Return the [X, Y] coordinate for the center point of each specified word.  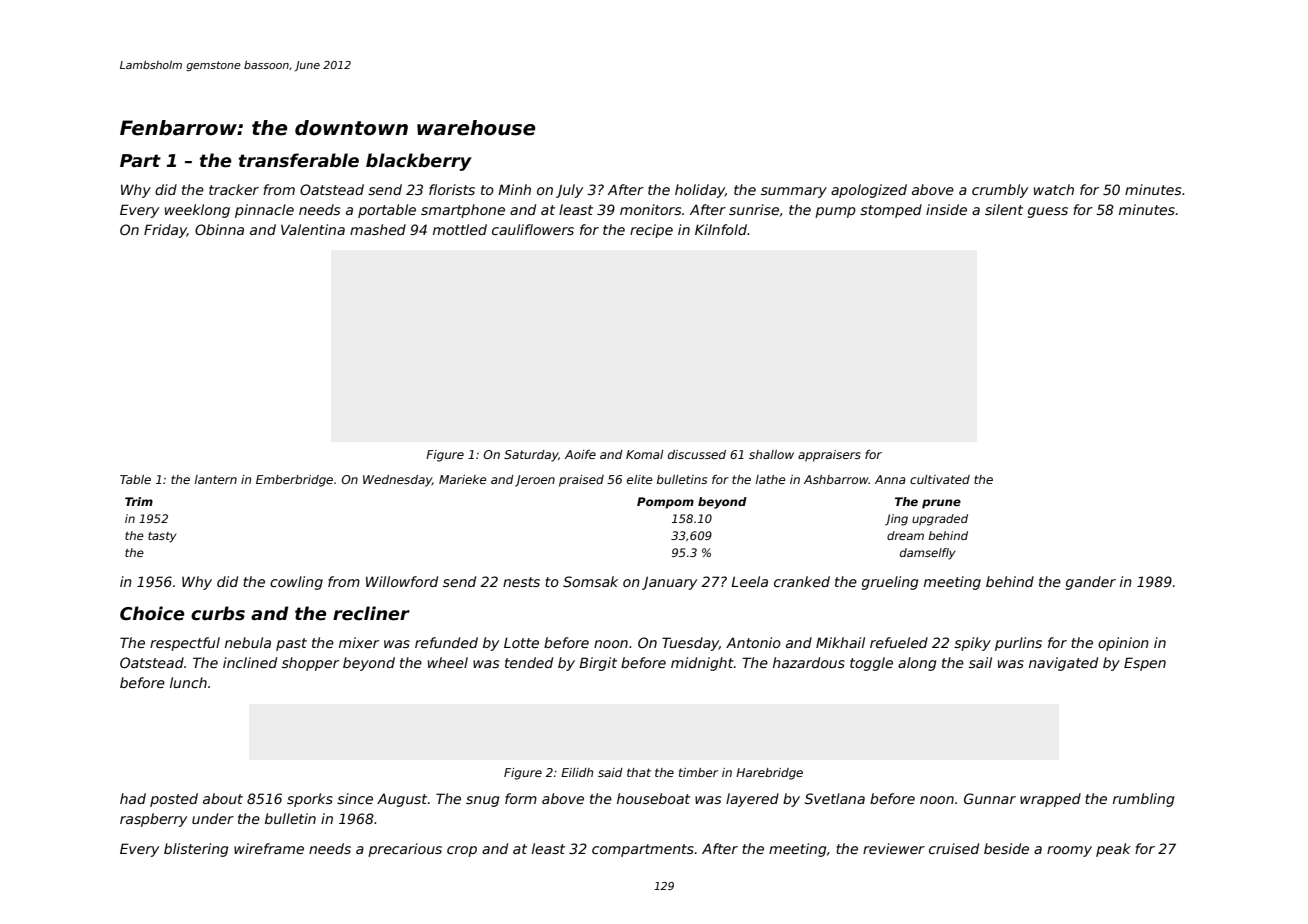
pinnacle [264, 211]
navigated [1063, 664]
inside [946, 209]
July [569, 191]
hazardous [809, 662]
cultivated [940, 479]
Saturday [531, 456]
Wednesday [397, 481]
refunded [446, 642]
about [223, 798]
